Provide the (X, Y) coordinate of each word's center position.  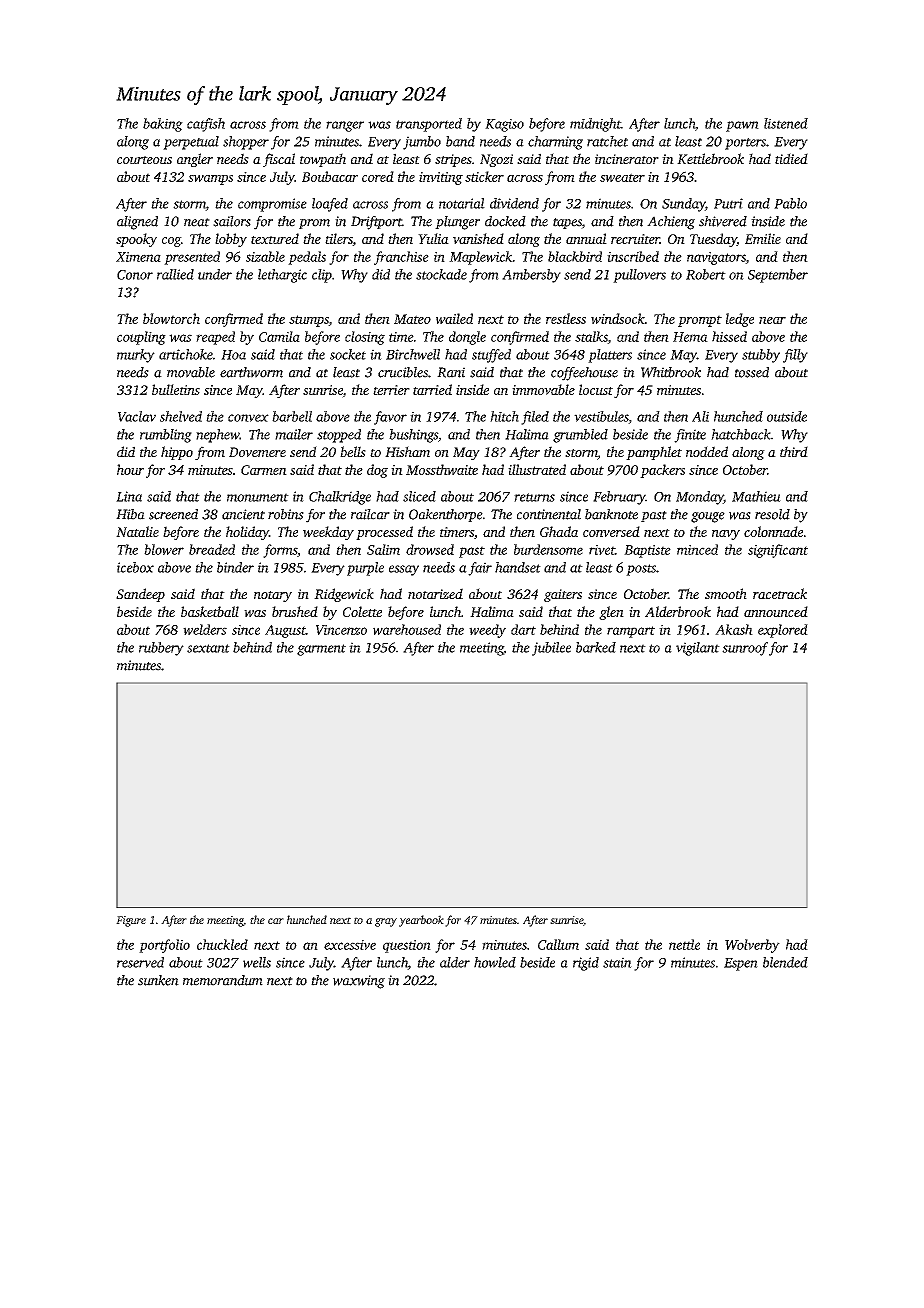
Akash (734, 629)
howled (495, 962)
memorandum (223, 980)
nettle (684, 944)
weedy (487, 631)
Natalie (137, 531)
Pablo (790, 203)
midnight (595, 125)
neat (197, 222)
